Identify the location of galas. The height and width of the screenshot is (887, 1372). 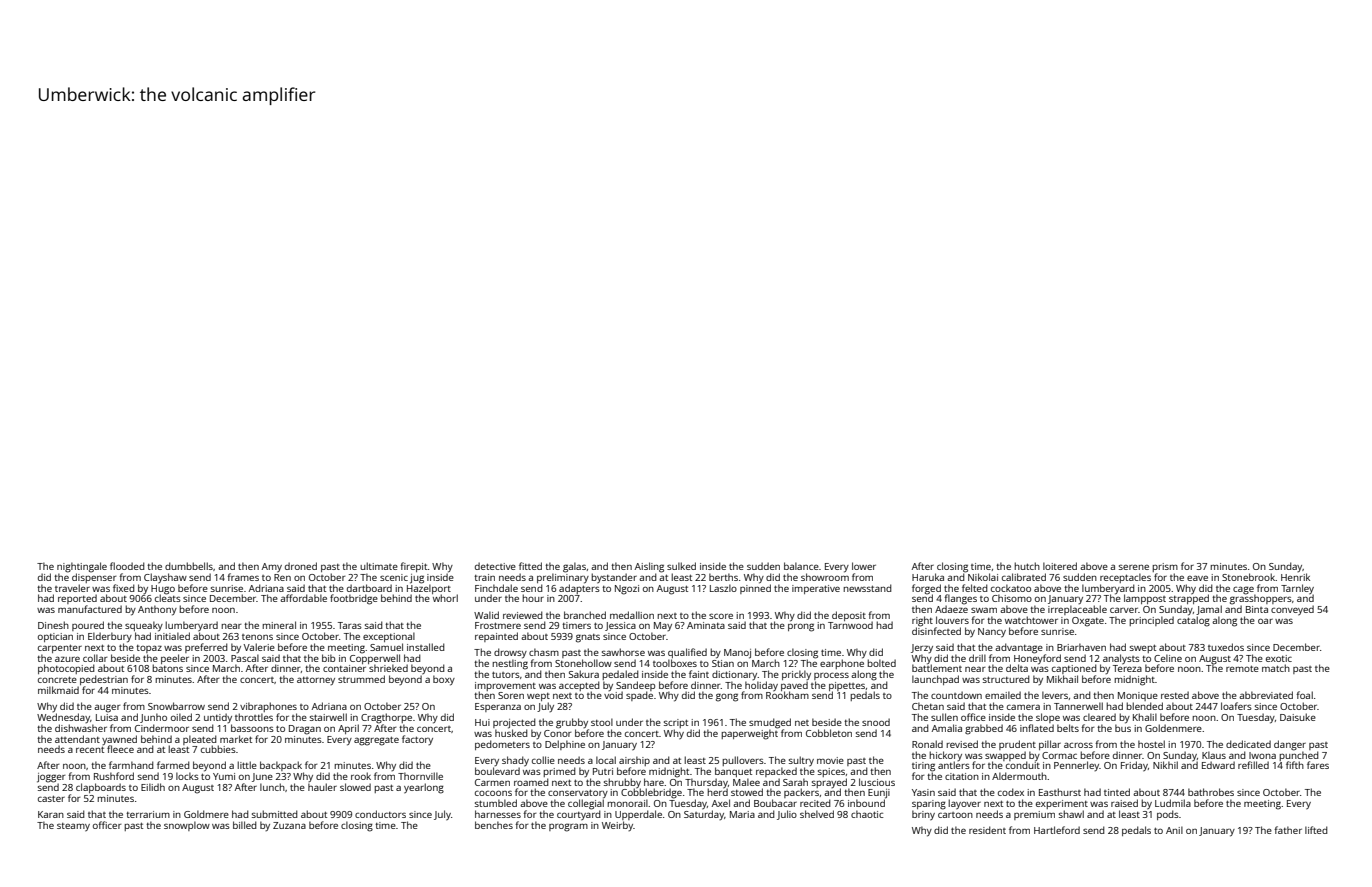
(574, 567).
